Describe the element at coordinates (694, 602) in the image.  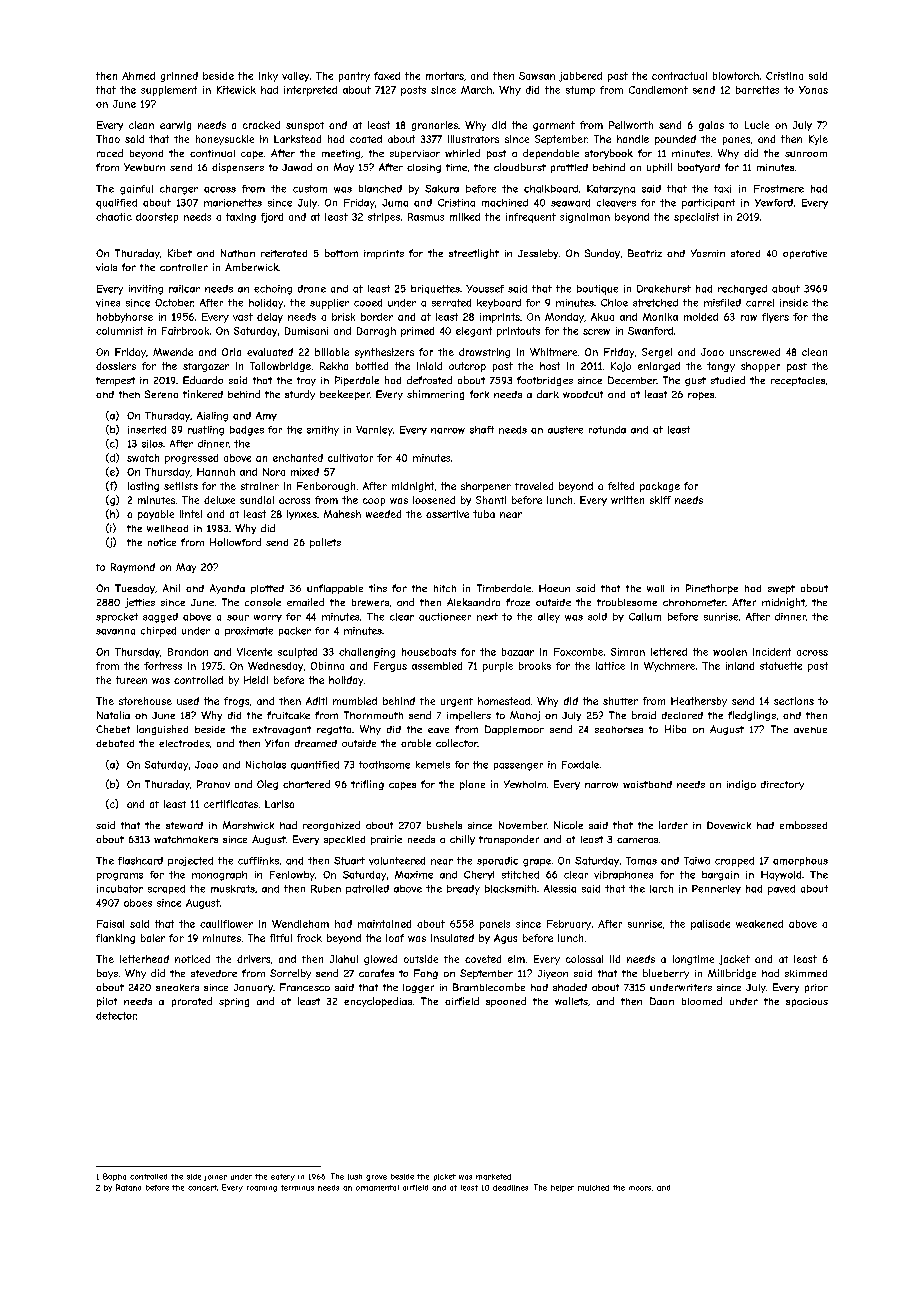
I see `chronometer` at that location.
